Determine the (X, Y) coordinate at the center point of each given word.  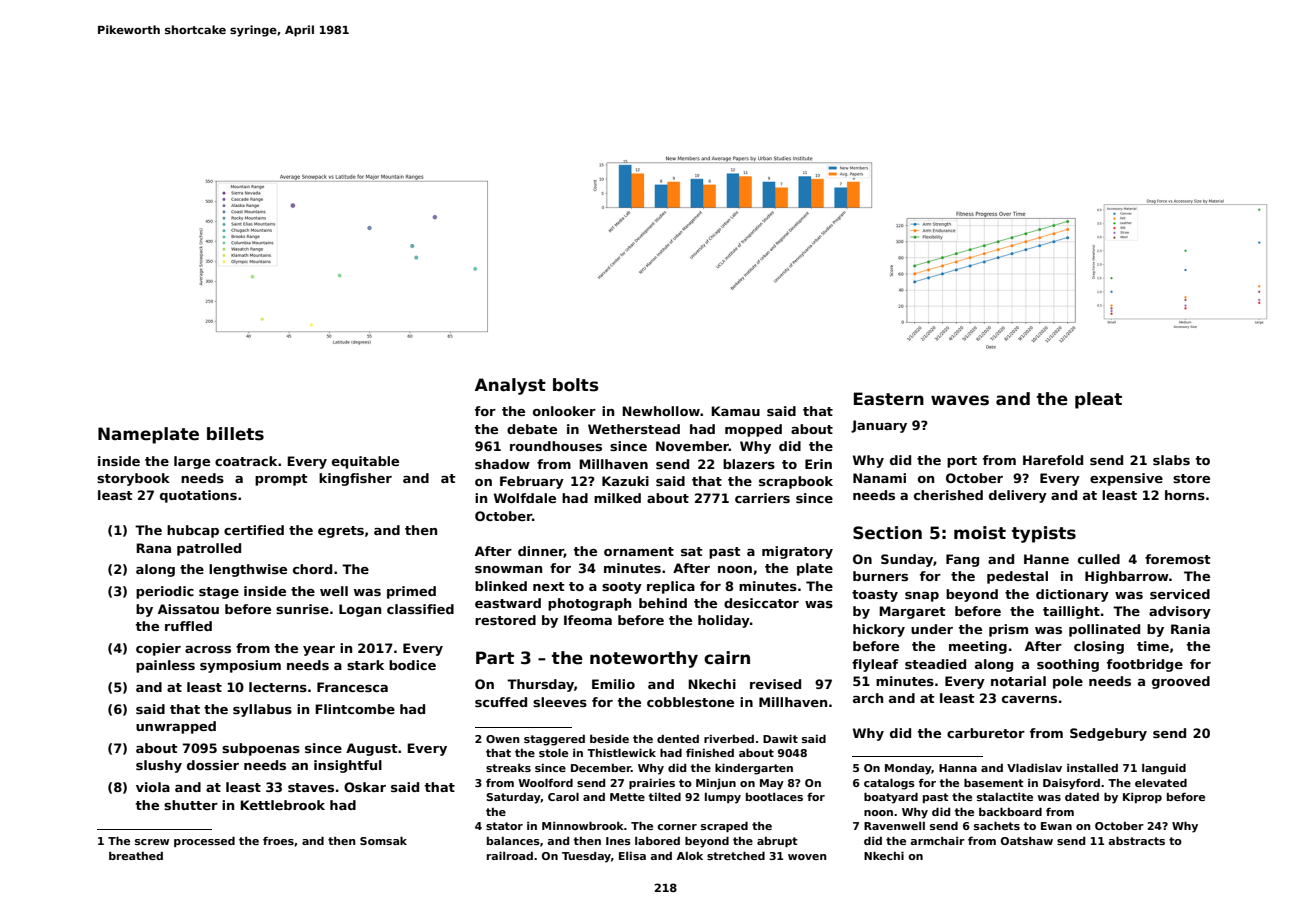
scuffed (501, 702)
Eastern (889, 399)
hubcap (193, 531)
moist (980, 533)
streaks (508, 768)
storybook (133, 479)
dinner (541, 552)
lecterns (278, 687)
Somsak (383, 840)
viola (153, 787)
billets (235, 434)
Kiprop (1142, 798)
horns (1185, 495)
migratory (797, 552)
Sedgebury (1108, 734)
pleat (1098, 400)
